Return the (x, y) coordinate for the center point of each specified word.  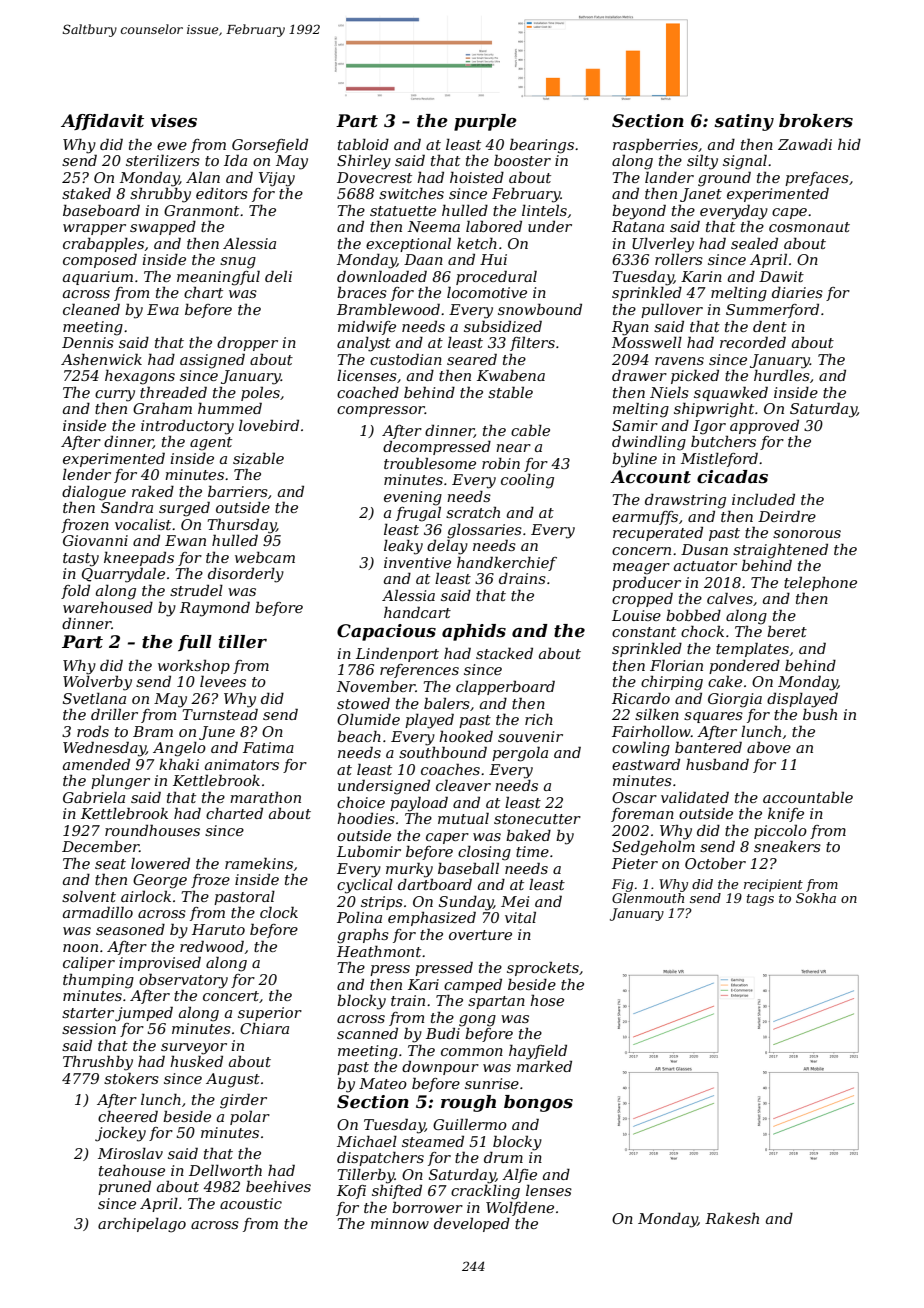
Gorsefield (270, 145)
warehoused (108, 607)
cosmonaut (809, 227)
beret (787, 631)
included (763, 499)
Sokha (816, 898)
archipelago (142, 1225)
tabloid (363, 144)
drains (522, 578)
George (160, 881)
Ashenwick (101, 359)
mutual (463, 818)
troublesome (430, 463)
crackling (485, 1192)
